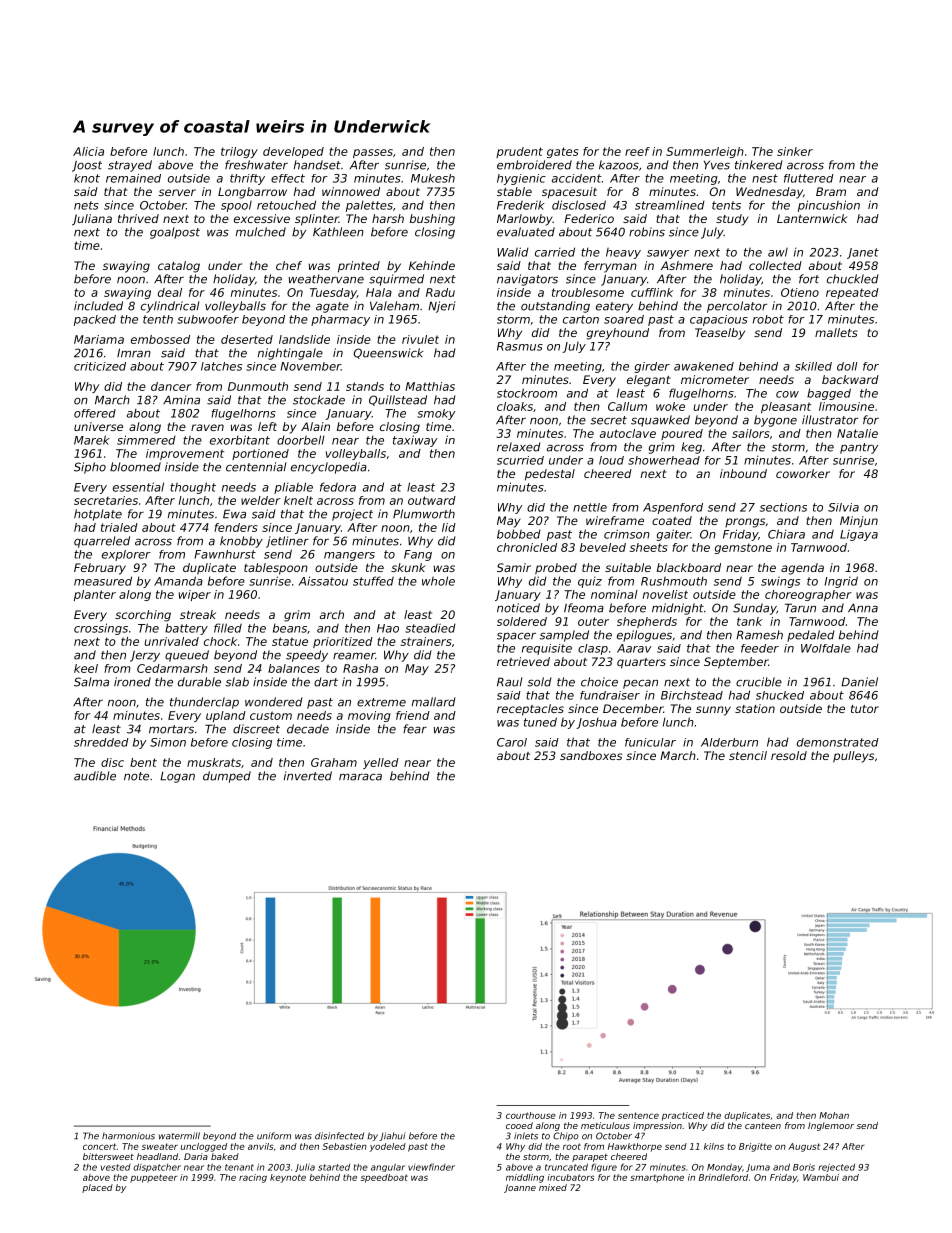 The height and width of the document is (1233, 952). I want to click on Summerleigh, so click(705, 152).
